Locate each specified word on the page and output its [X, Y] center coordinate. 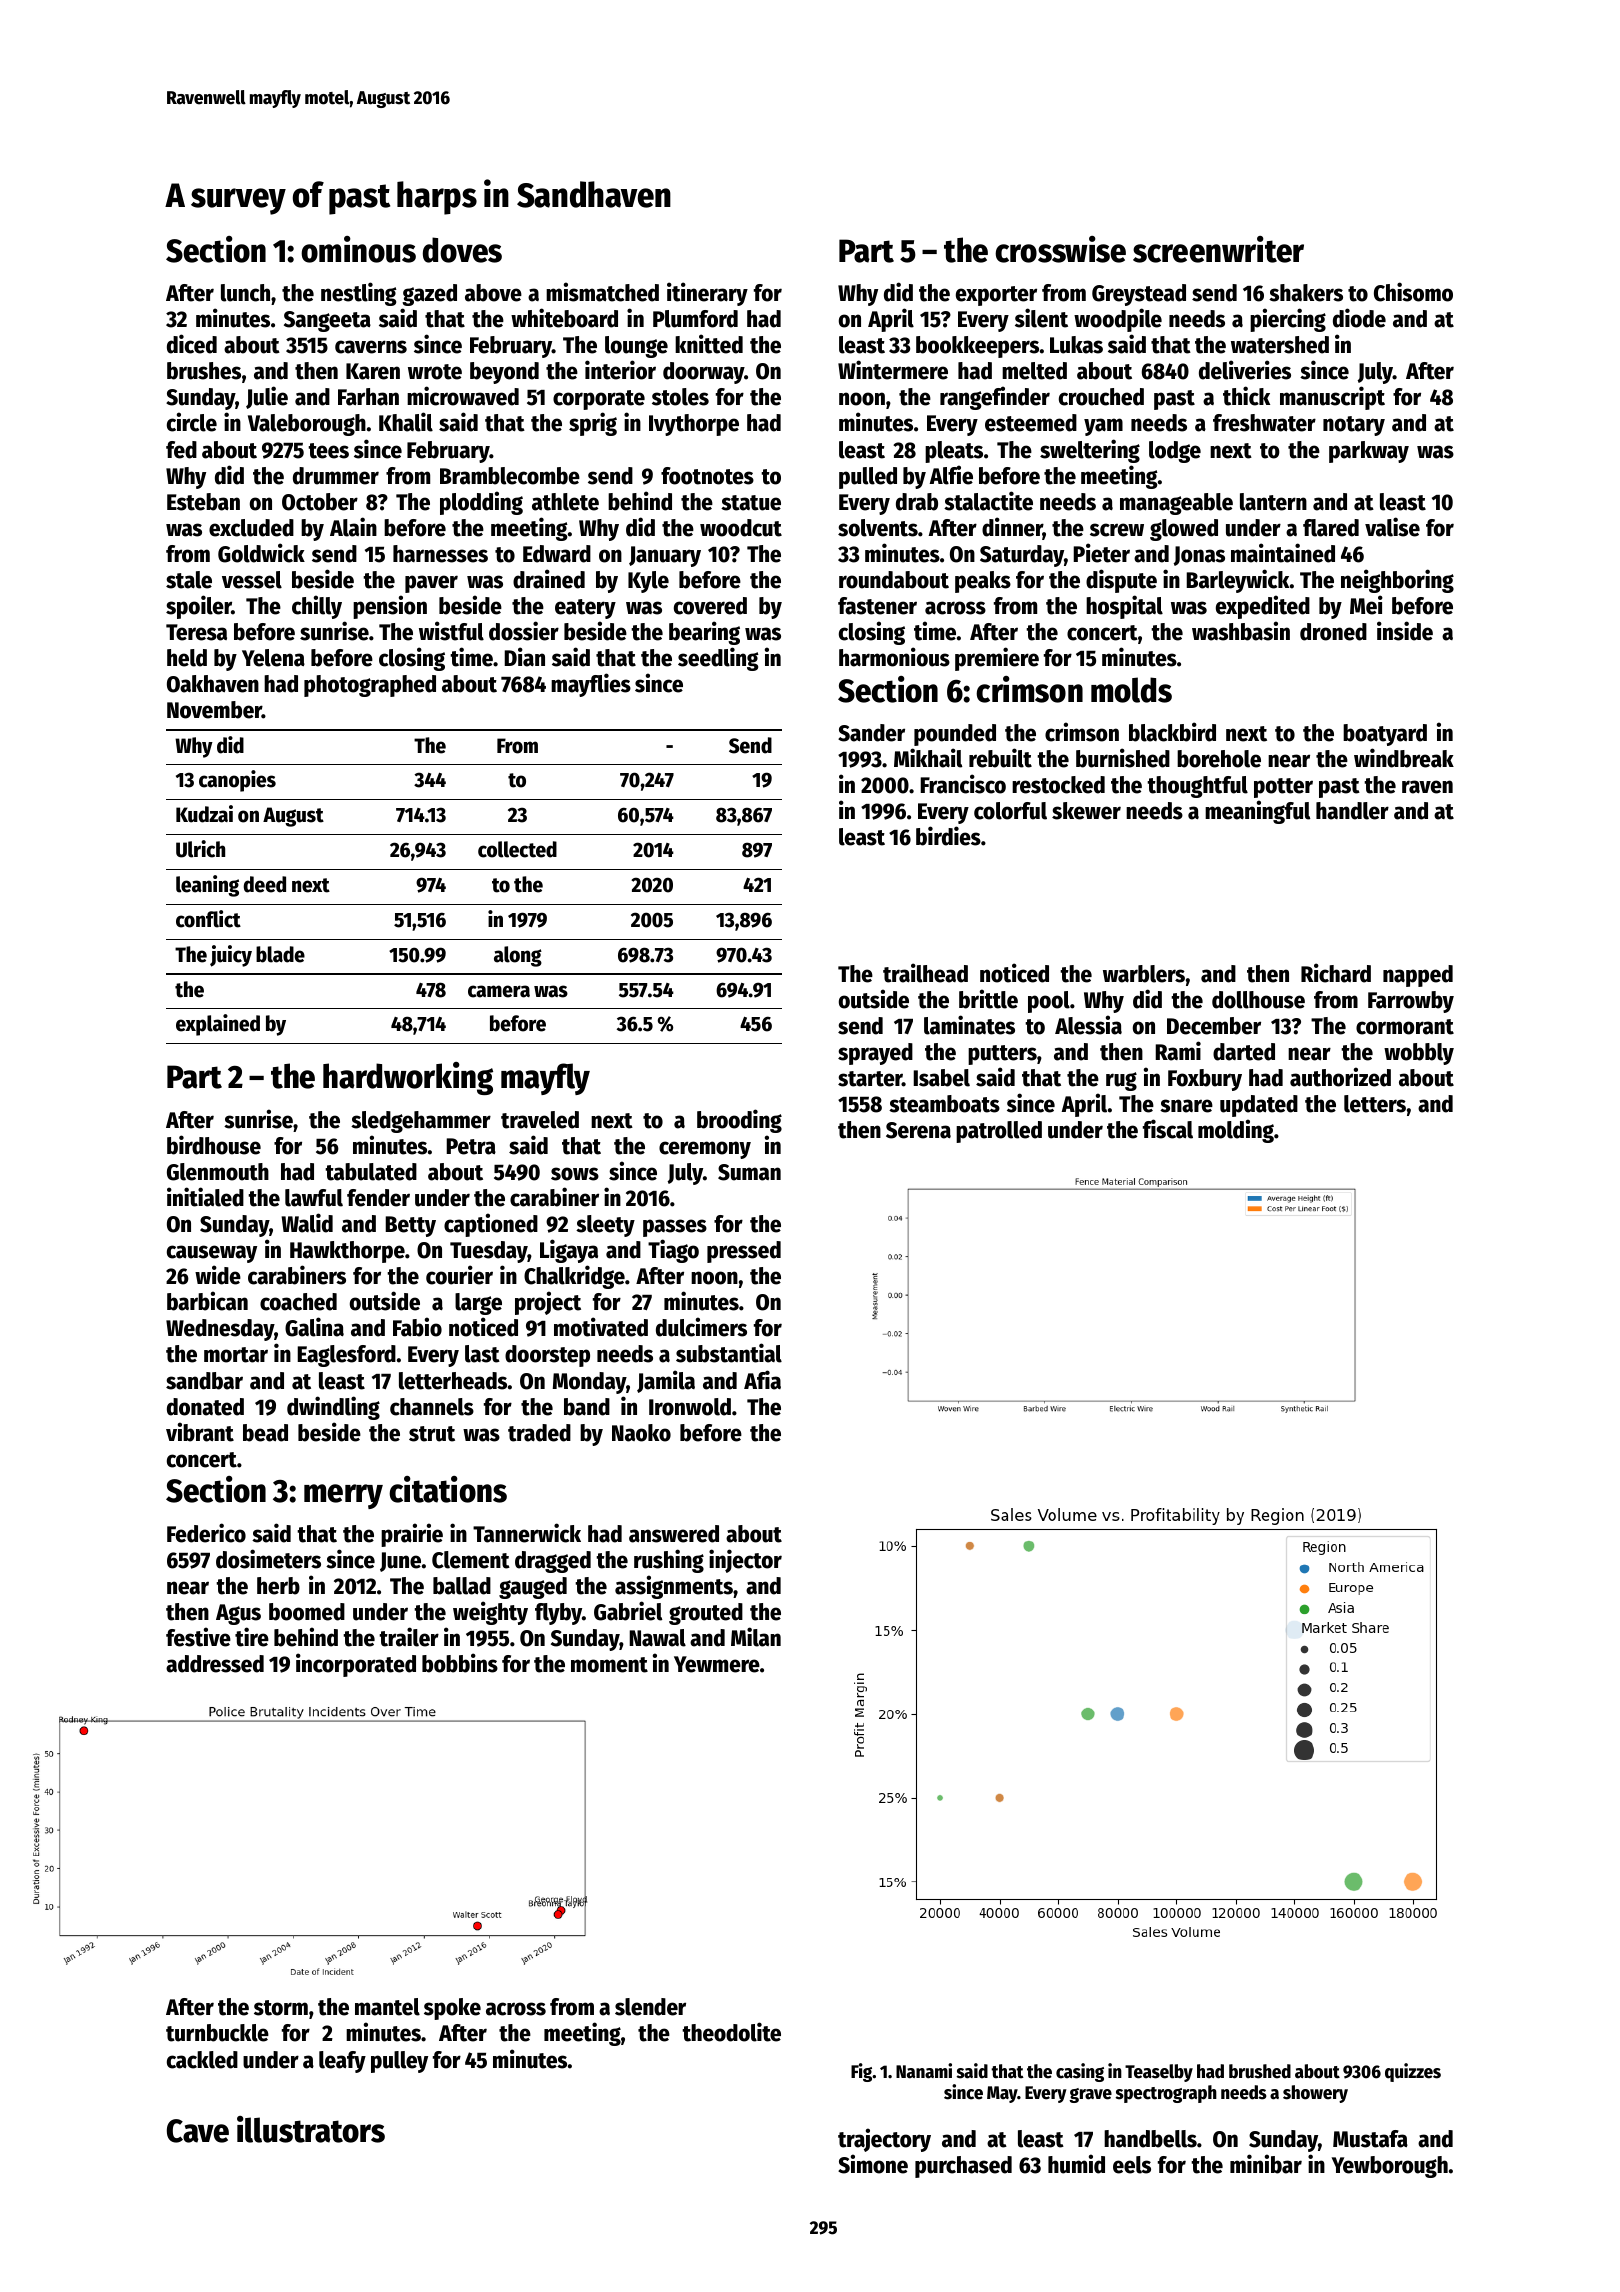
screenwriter [1218, 249]
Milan [756, 1637]
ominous [358, 249]
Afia [762, 1380]
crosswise [1060, 249]
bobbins [460, 1663]
